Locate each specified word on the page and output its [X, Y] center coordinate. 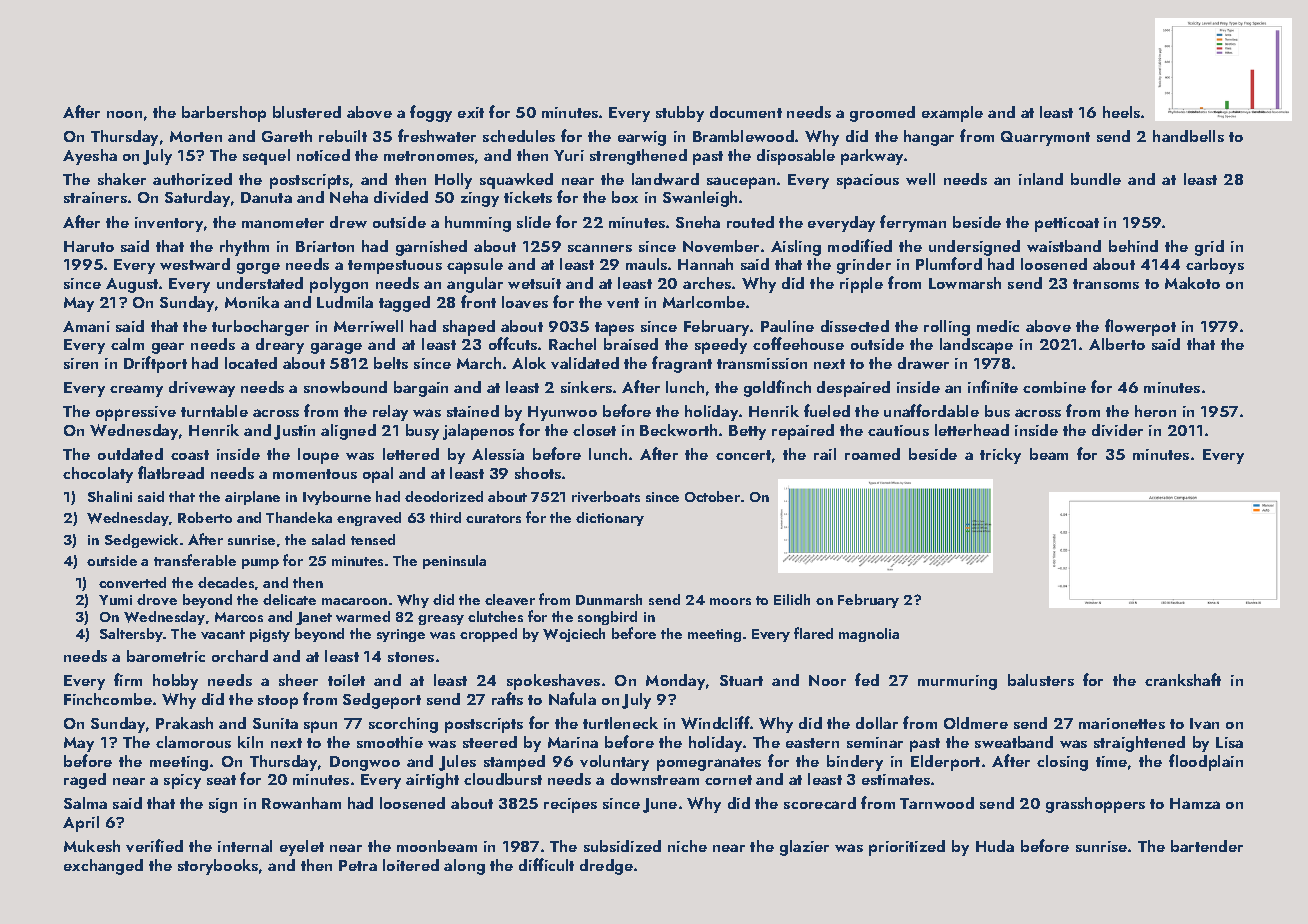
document [746, 112]
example [952, 114]
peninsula [454, 562]
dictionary [610, 519]
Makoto [1192, 283]
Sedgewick [141, 541]
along [464, 867]
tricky [1000, 456]
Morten [196, 136]
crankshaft [1183, 679]
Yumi [115, 600]
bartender [1207, 846]
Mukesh [92, 846]
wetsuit [534, 283]
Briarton [325, 246]
